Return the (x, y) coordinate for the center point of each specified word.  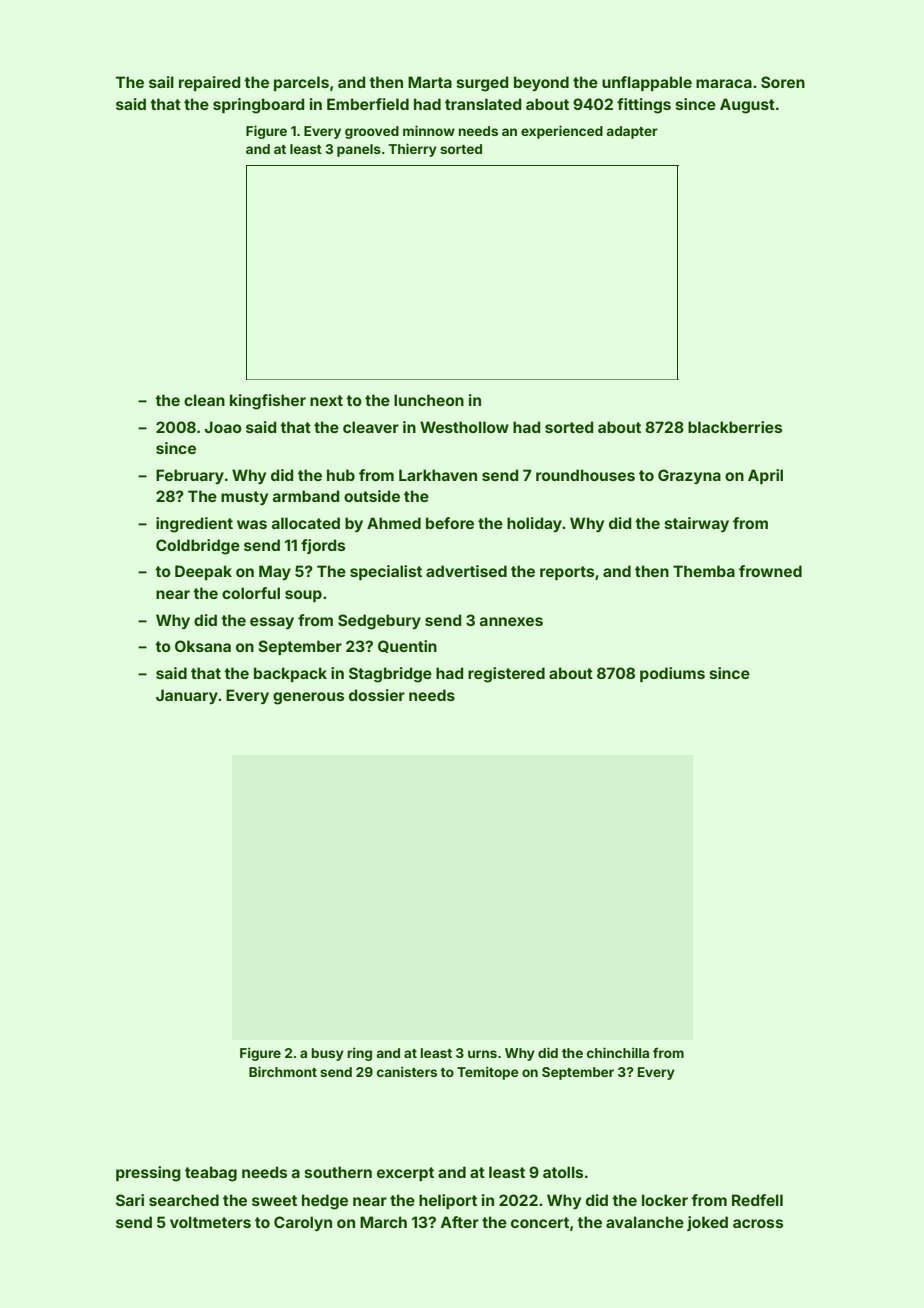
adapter (632, 132)
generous (308, 698)
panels (359, 150)
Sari (130, 1200)
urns (482, 1054)
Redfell (757, 1200)
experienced (562, 132)
